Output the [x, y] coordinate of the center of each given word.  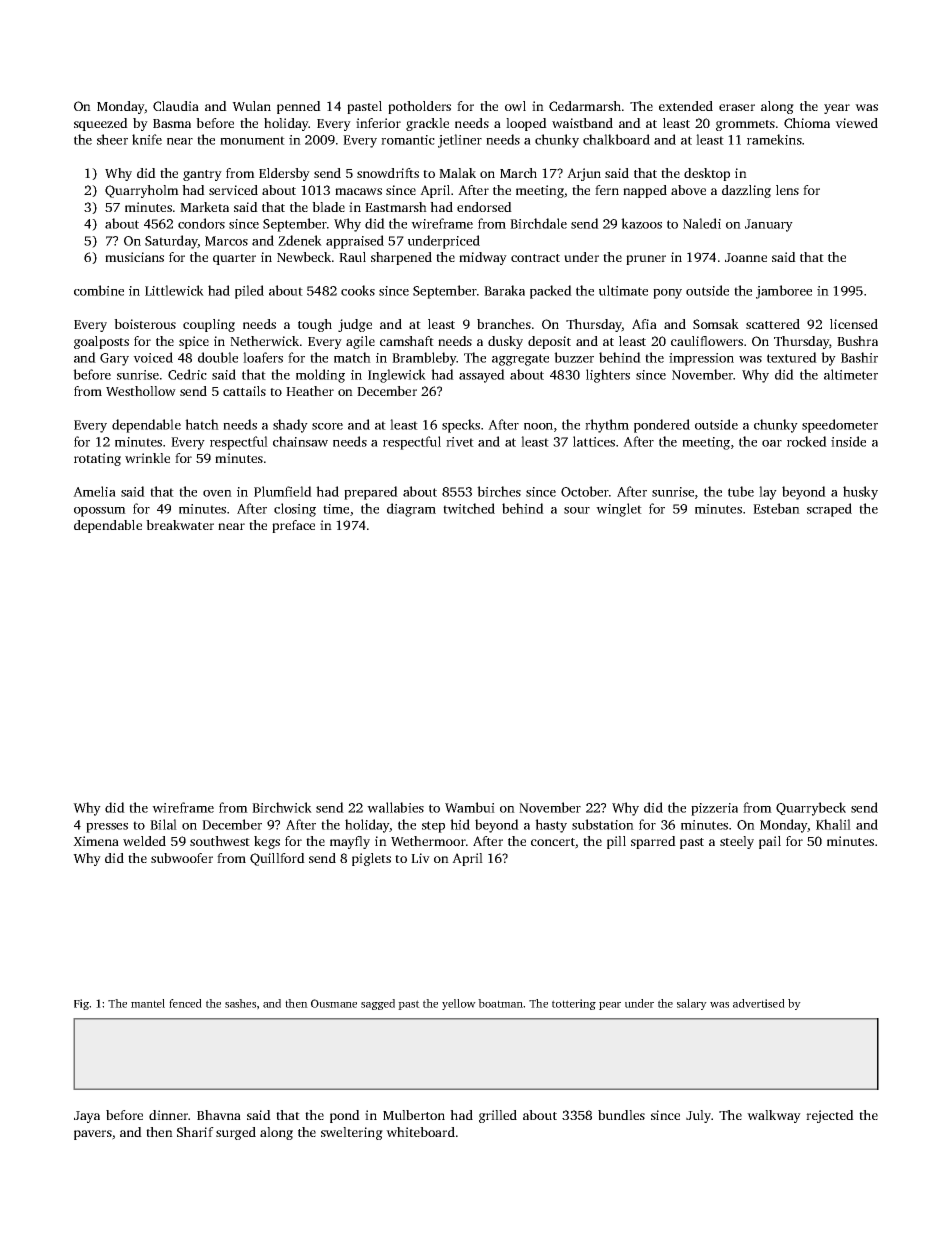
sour [577, 510]
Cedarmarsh [585, 106]
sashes [240, 1003]
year [837, 109]
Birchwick [282, 807]
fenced [185, 1003]
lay [768, 493]
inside [848, 441]
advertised [759, 1003]
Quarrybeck [811, 809]
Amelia [94, 491]
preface [293, 526]
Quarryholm [142, 191]
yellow [459, 1004]
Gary [114, 359]
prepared [371, 493]
